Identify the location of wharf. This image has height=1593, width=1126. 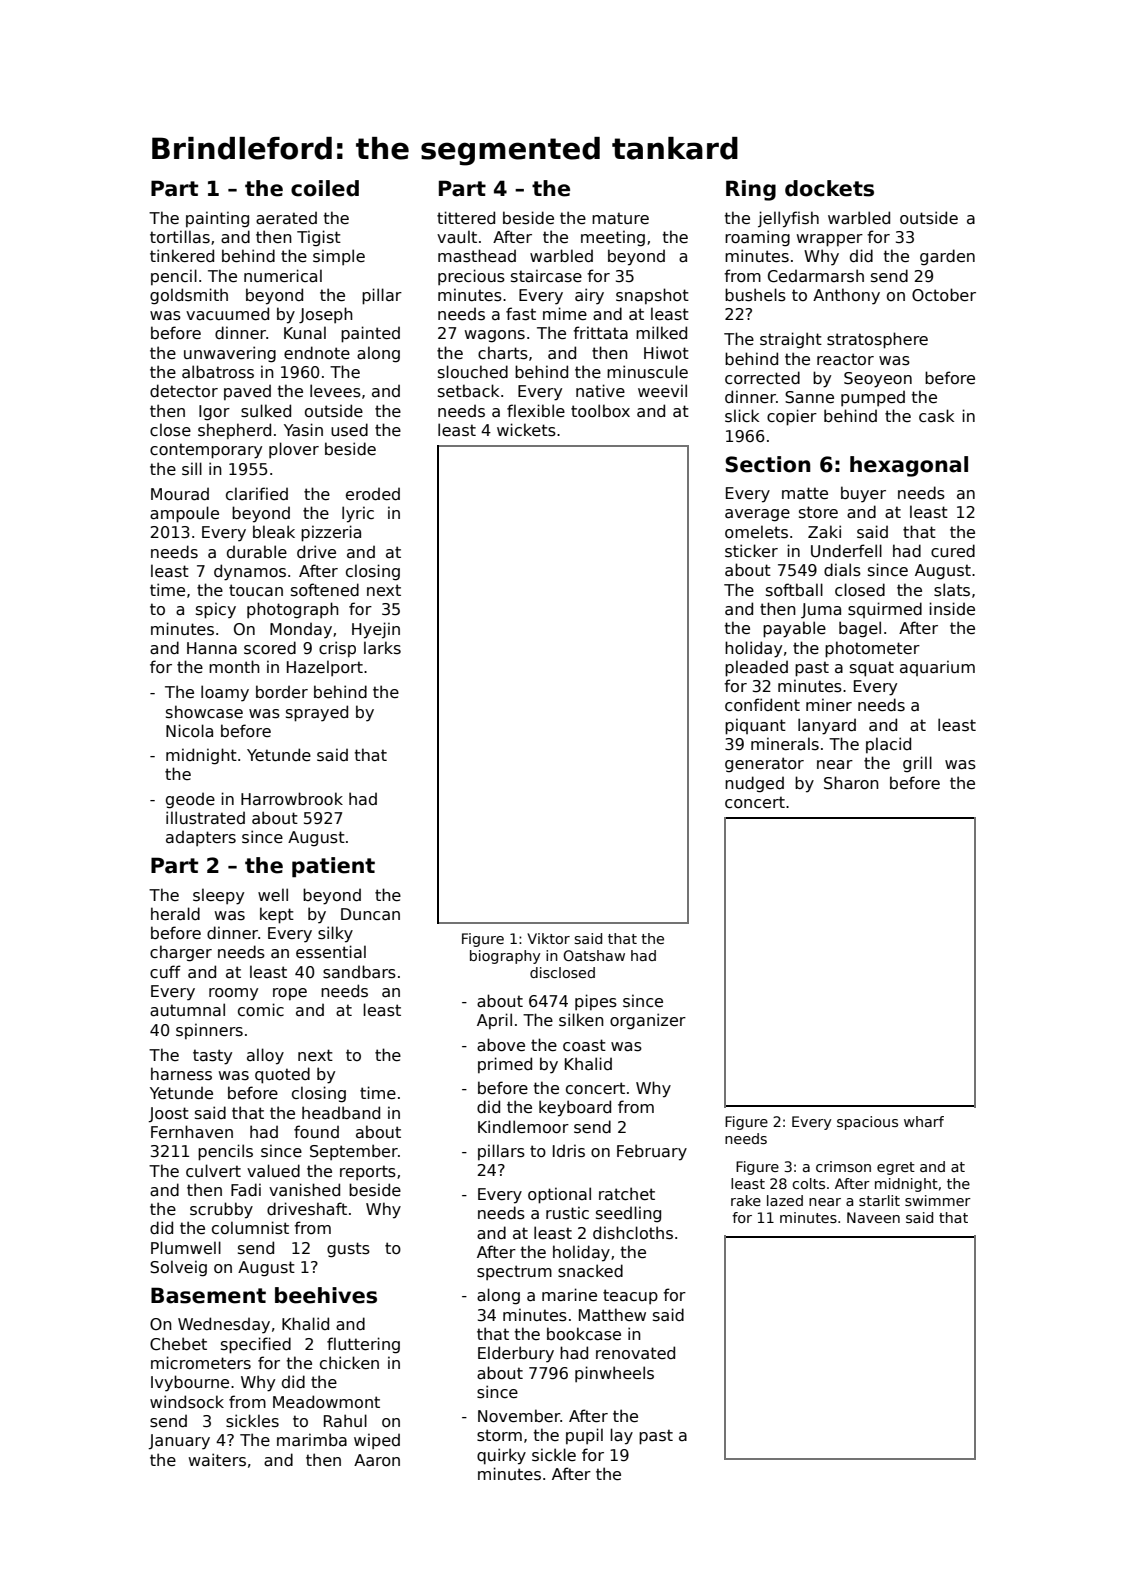
(924, 1121).
